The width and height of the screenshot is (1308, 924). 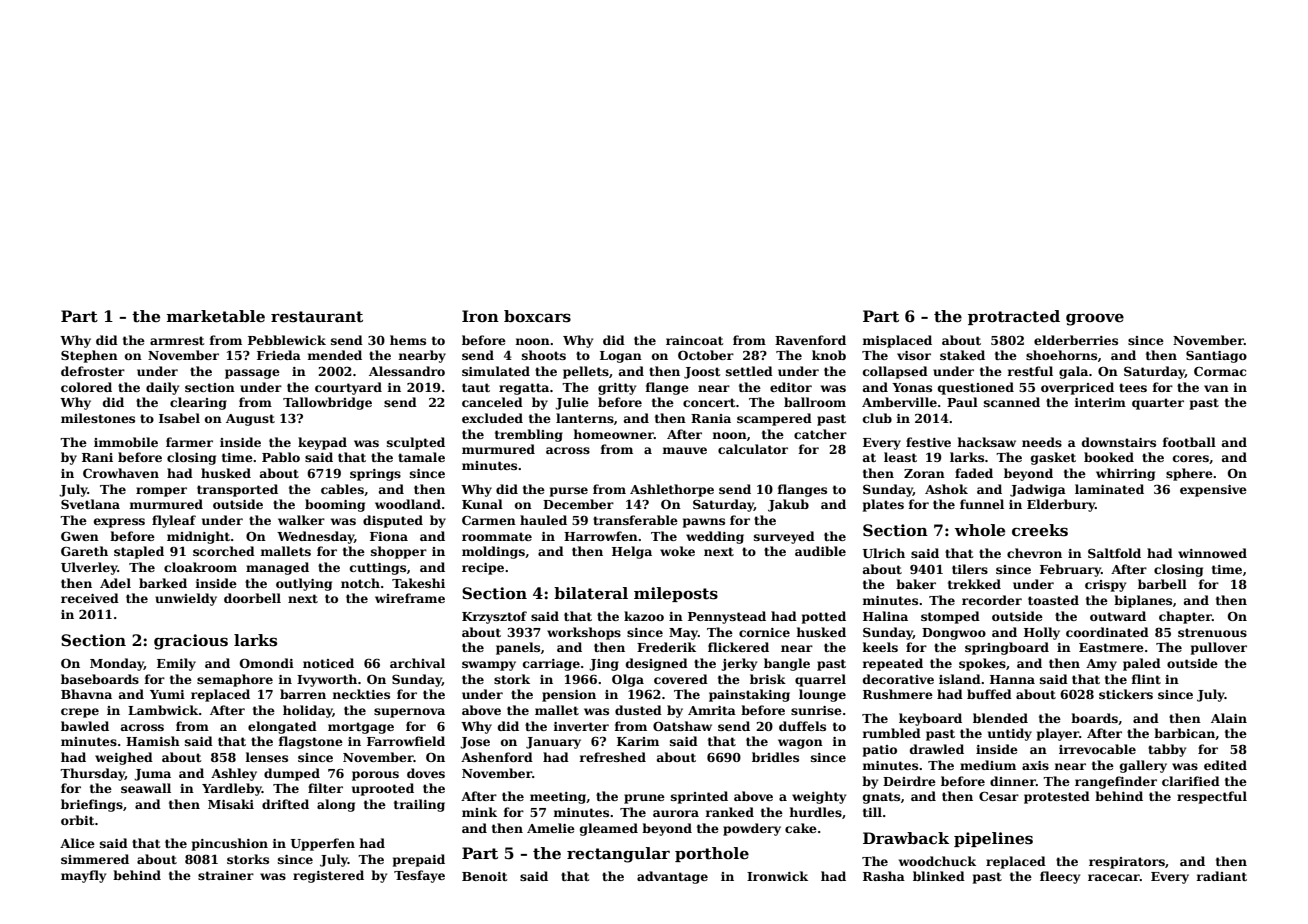 I want to click on expensive, so click(x=1213, y=491).
